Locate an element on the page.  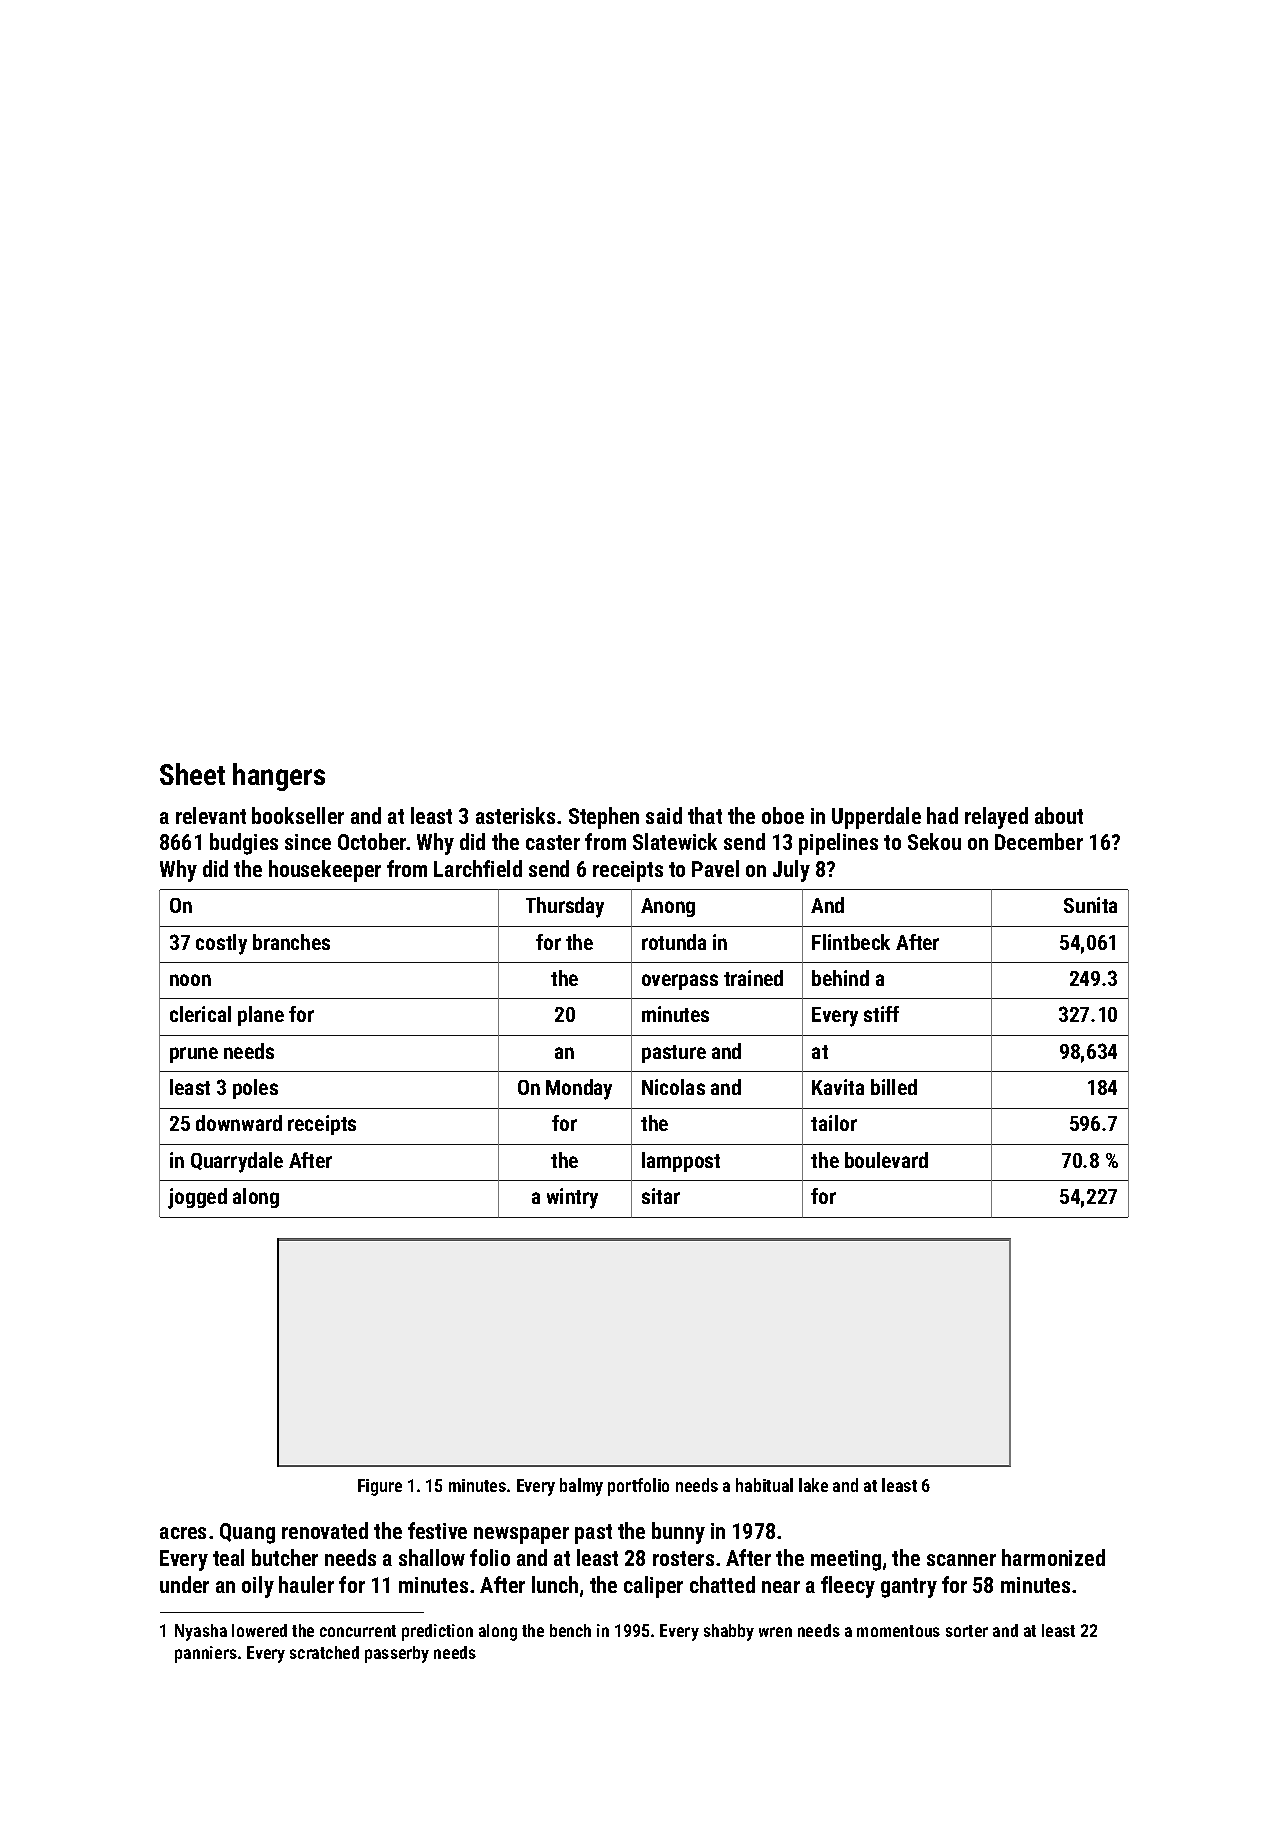
Flintbeck is located at coordinates (851, 942).
